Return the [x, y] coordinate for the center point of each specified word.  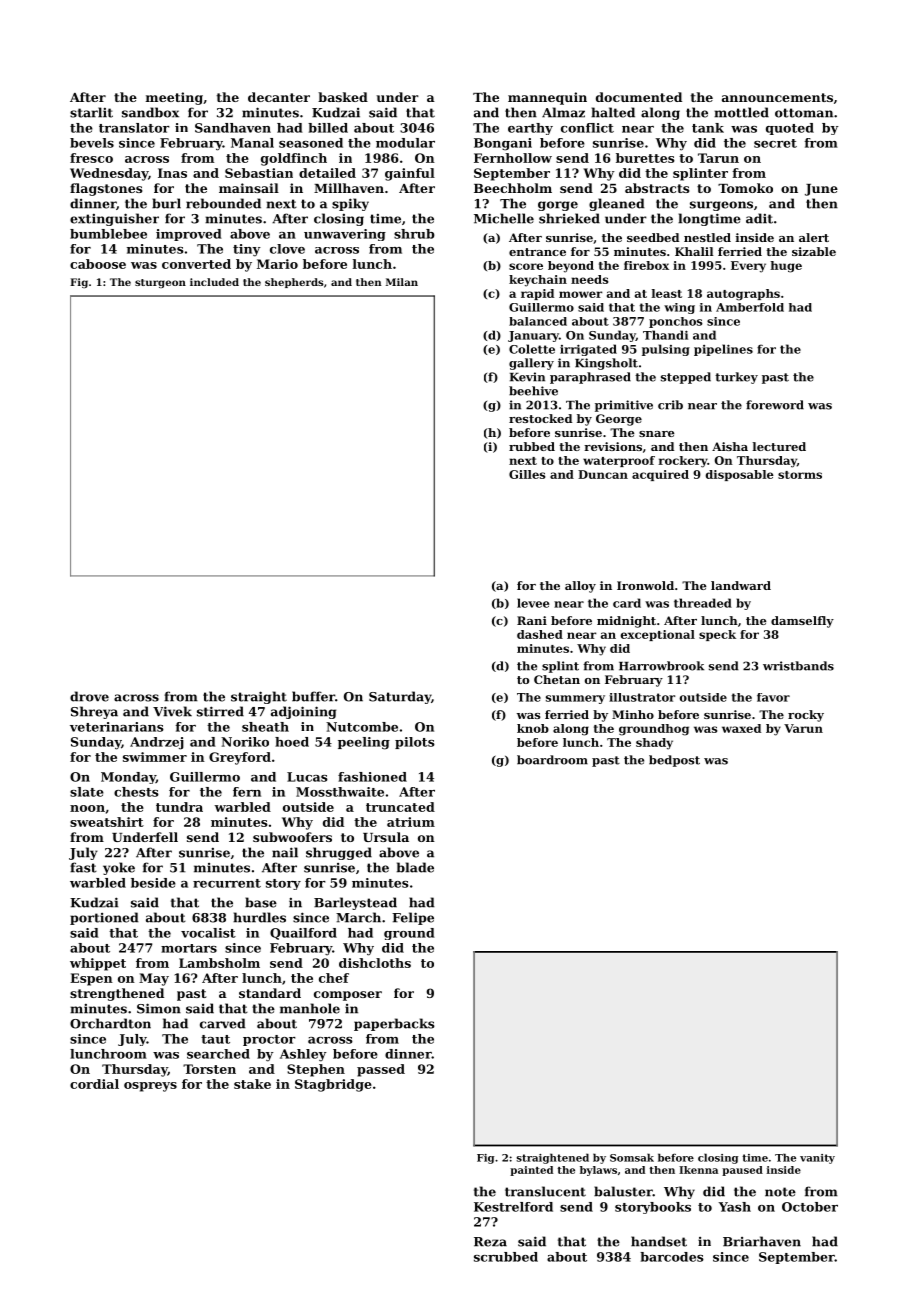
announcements [777, 97]
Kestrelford [513, 1207]
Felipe [413, 918]
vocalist [208, 933]
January [533, 336]
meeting [174, 98]
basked [343, 97]
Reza [490, 1242]
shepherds [294, 283]
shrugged [339, 853]
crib [670, 405]
